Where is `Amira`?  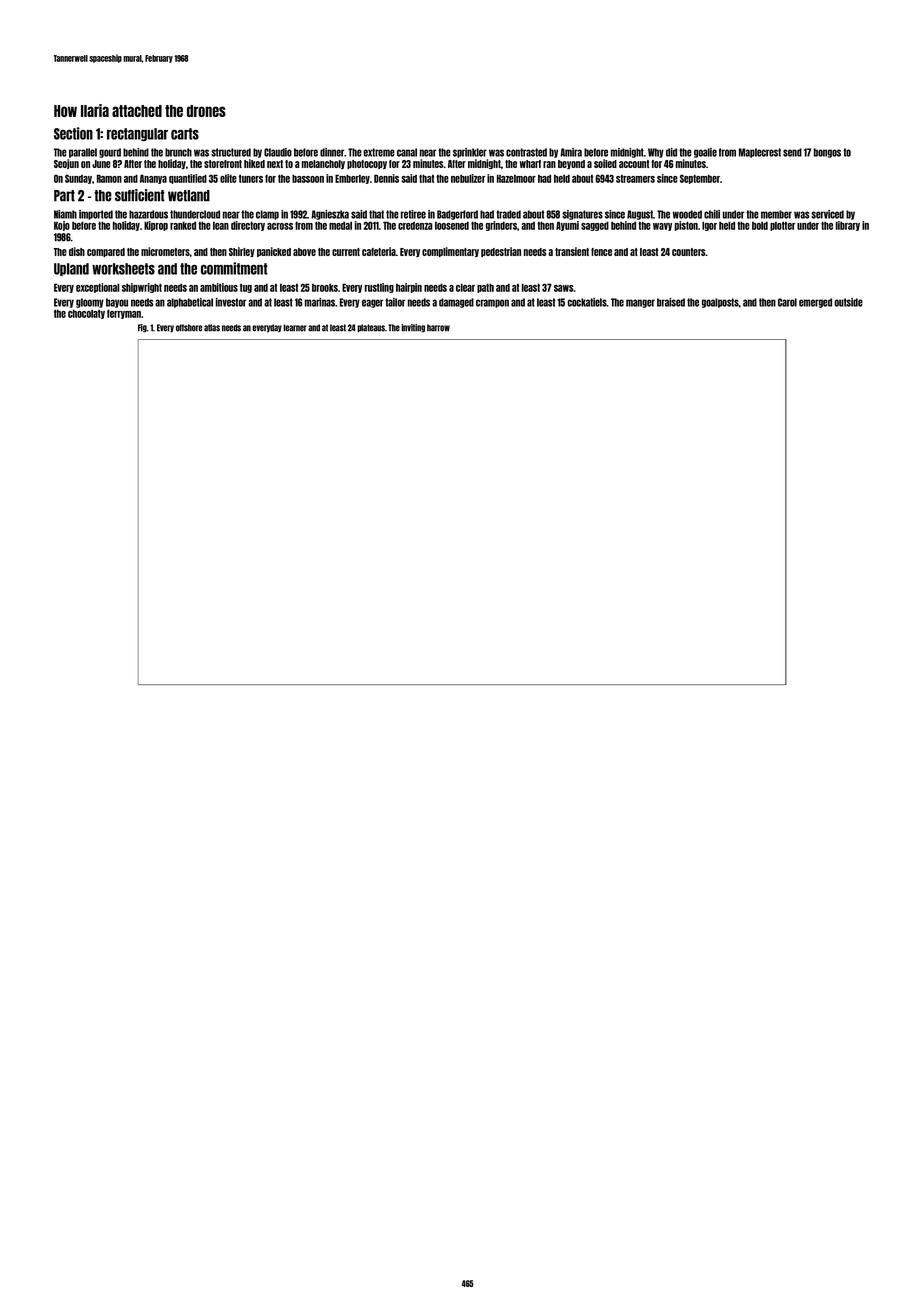 Amira is located at coordinates (571, 152).
